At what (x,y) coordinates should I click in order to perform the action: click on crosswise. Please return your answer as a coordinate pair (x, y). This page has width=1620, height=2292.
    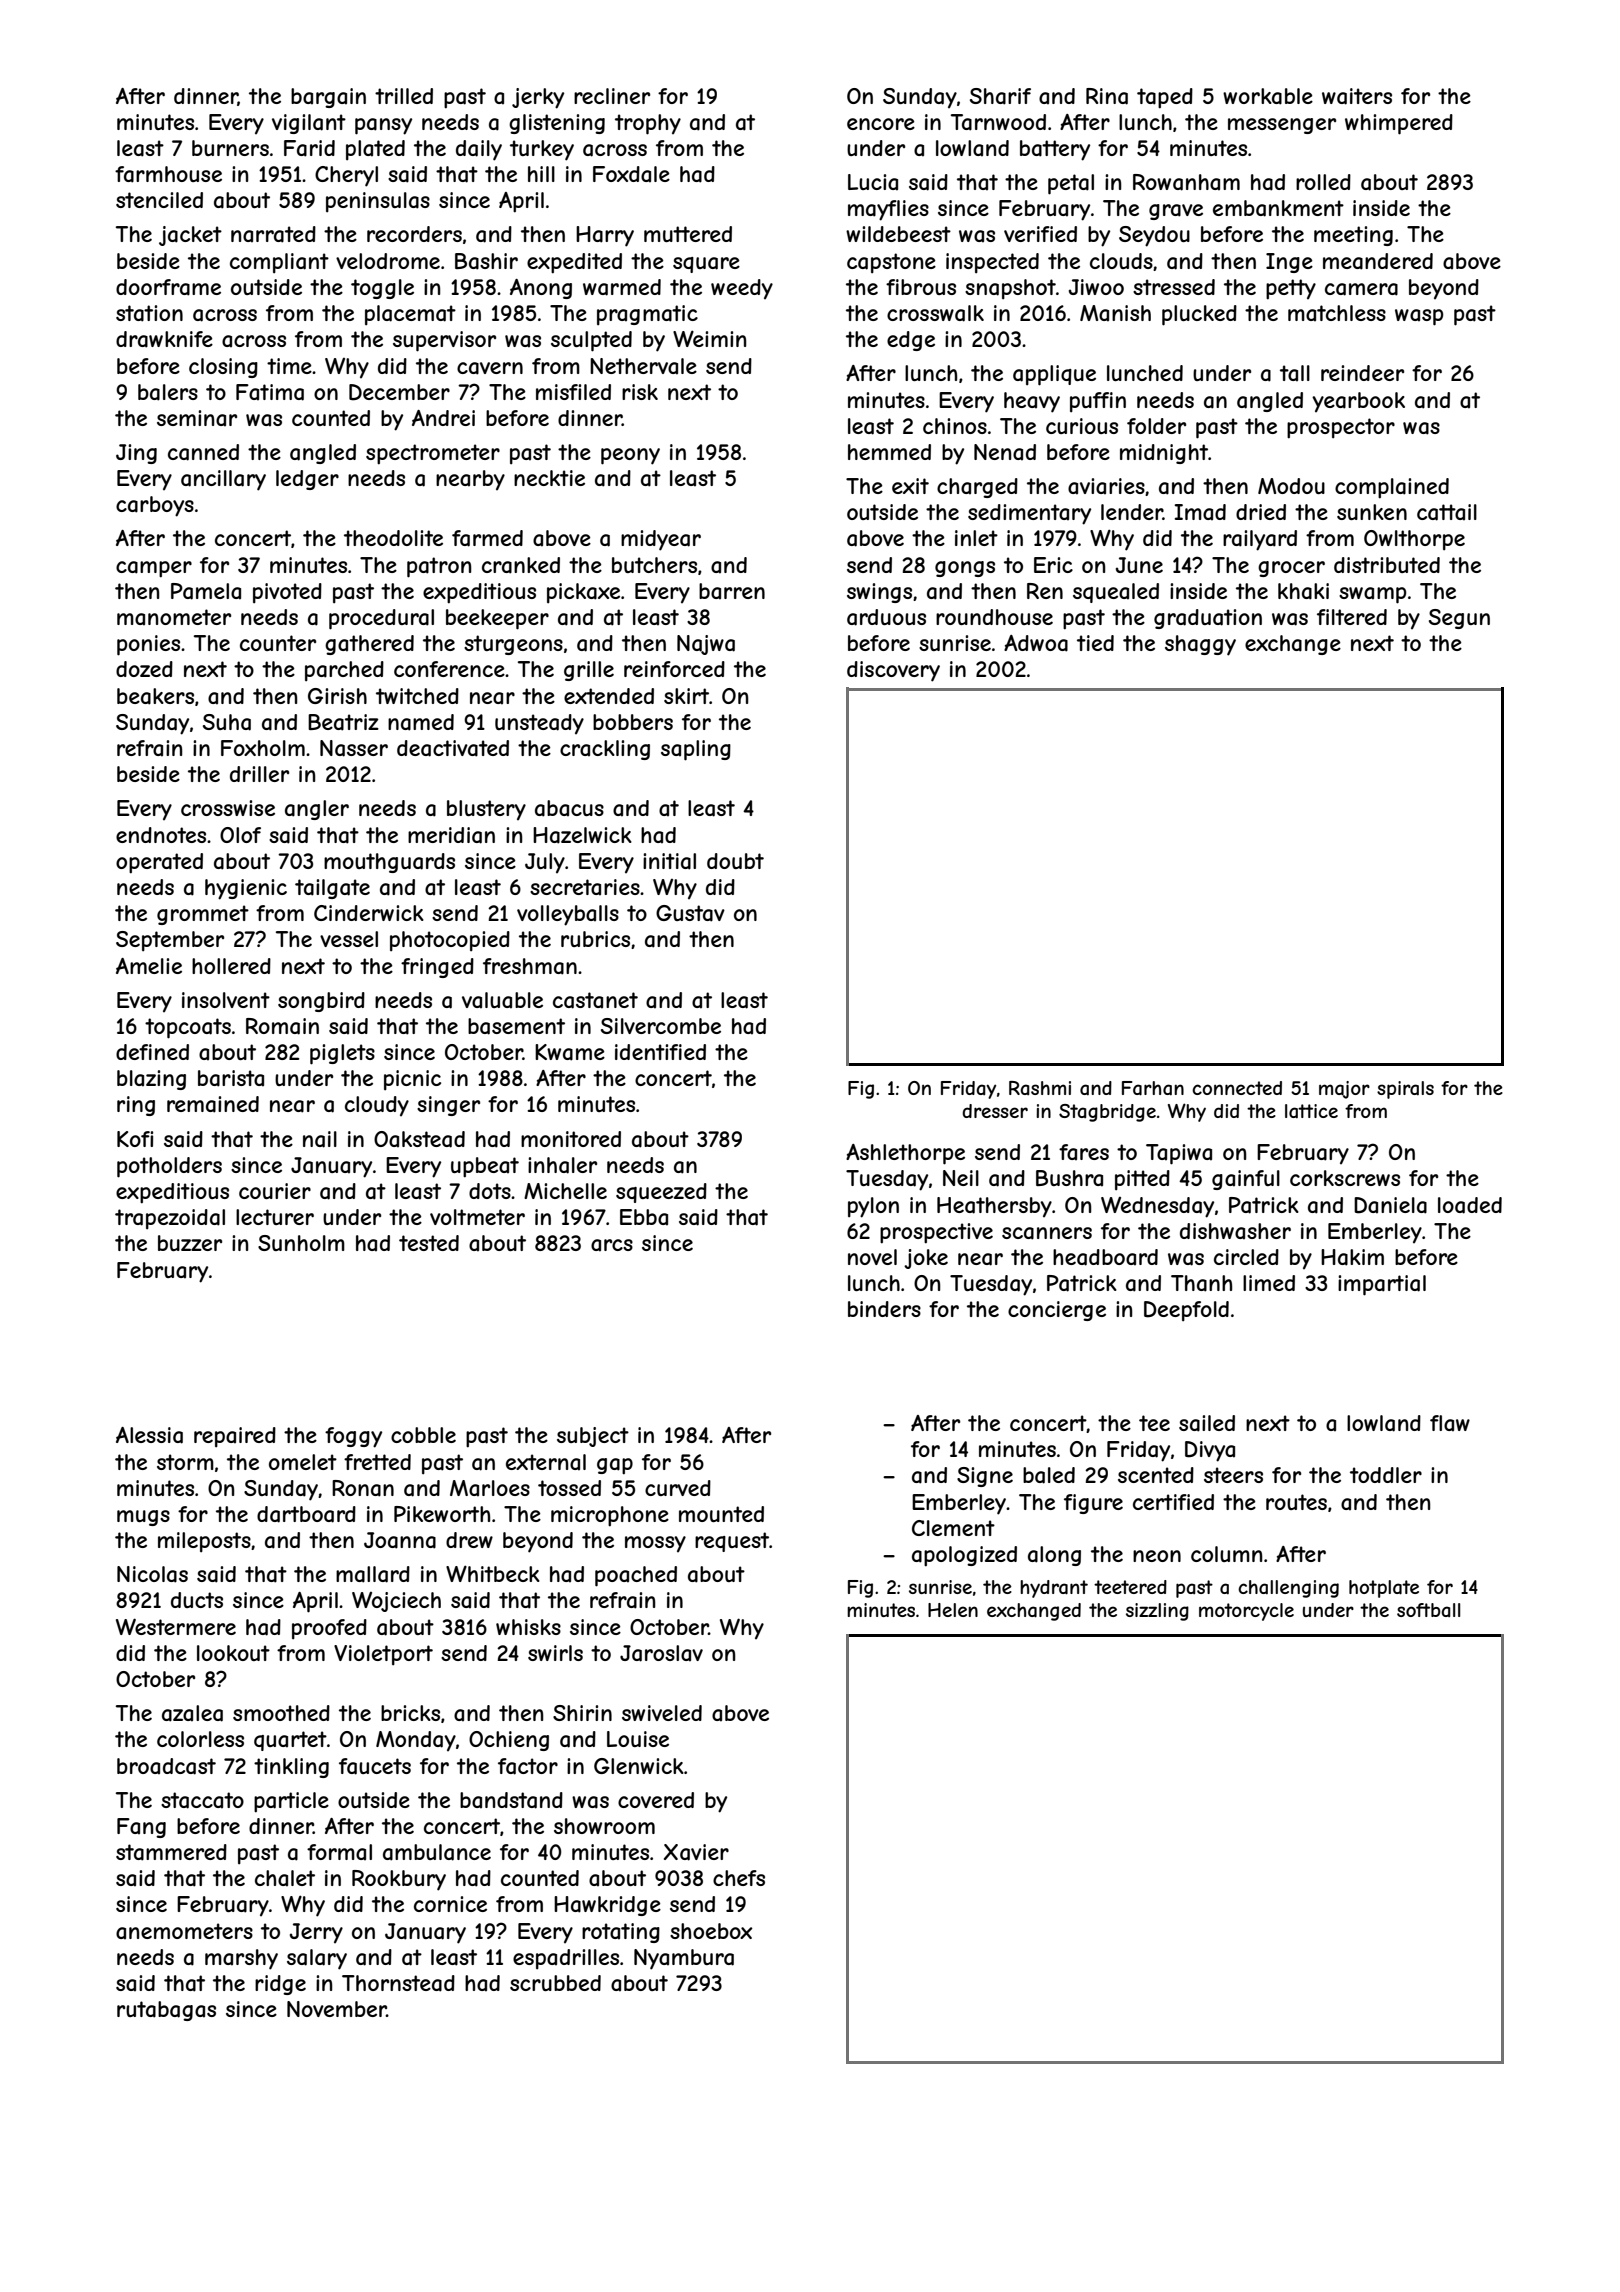
    Looking at the image, I should click on (228, 808).
